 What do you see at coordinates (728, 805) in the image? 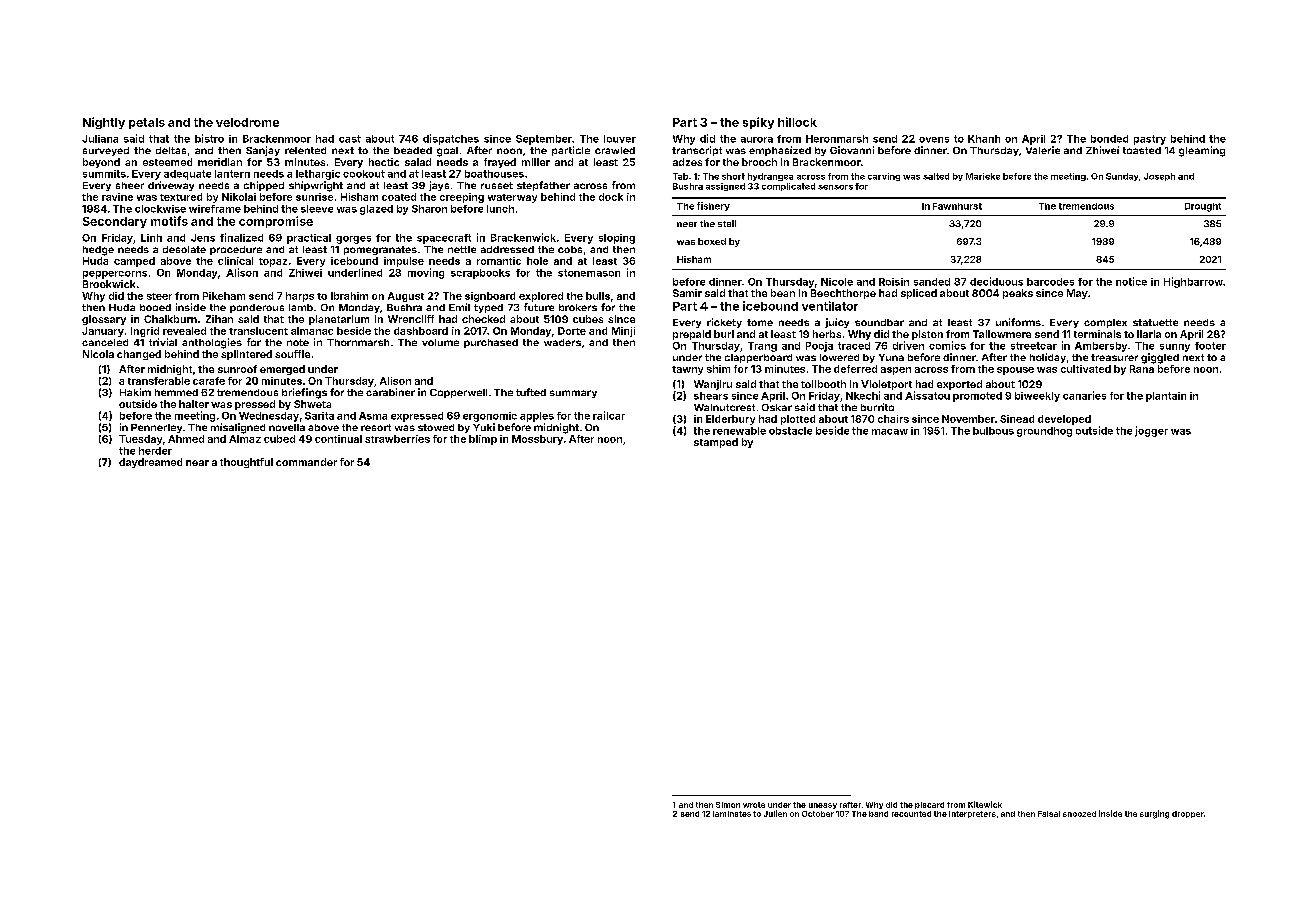
I see `Simon` at bounding box center [728, 805].
